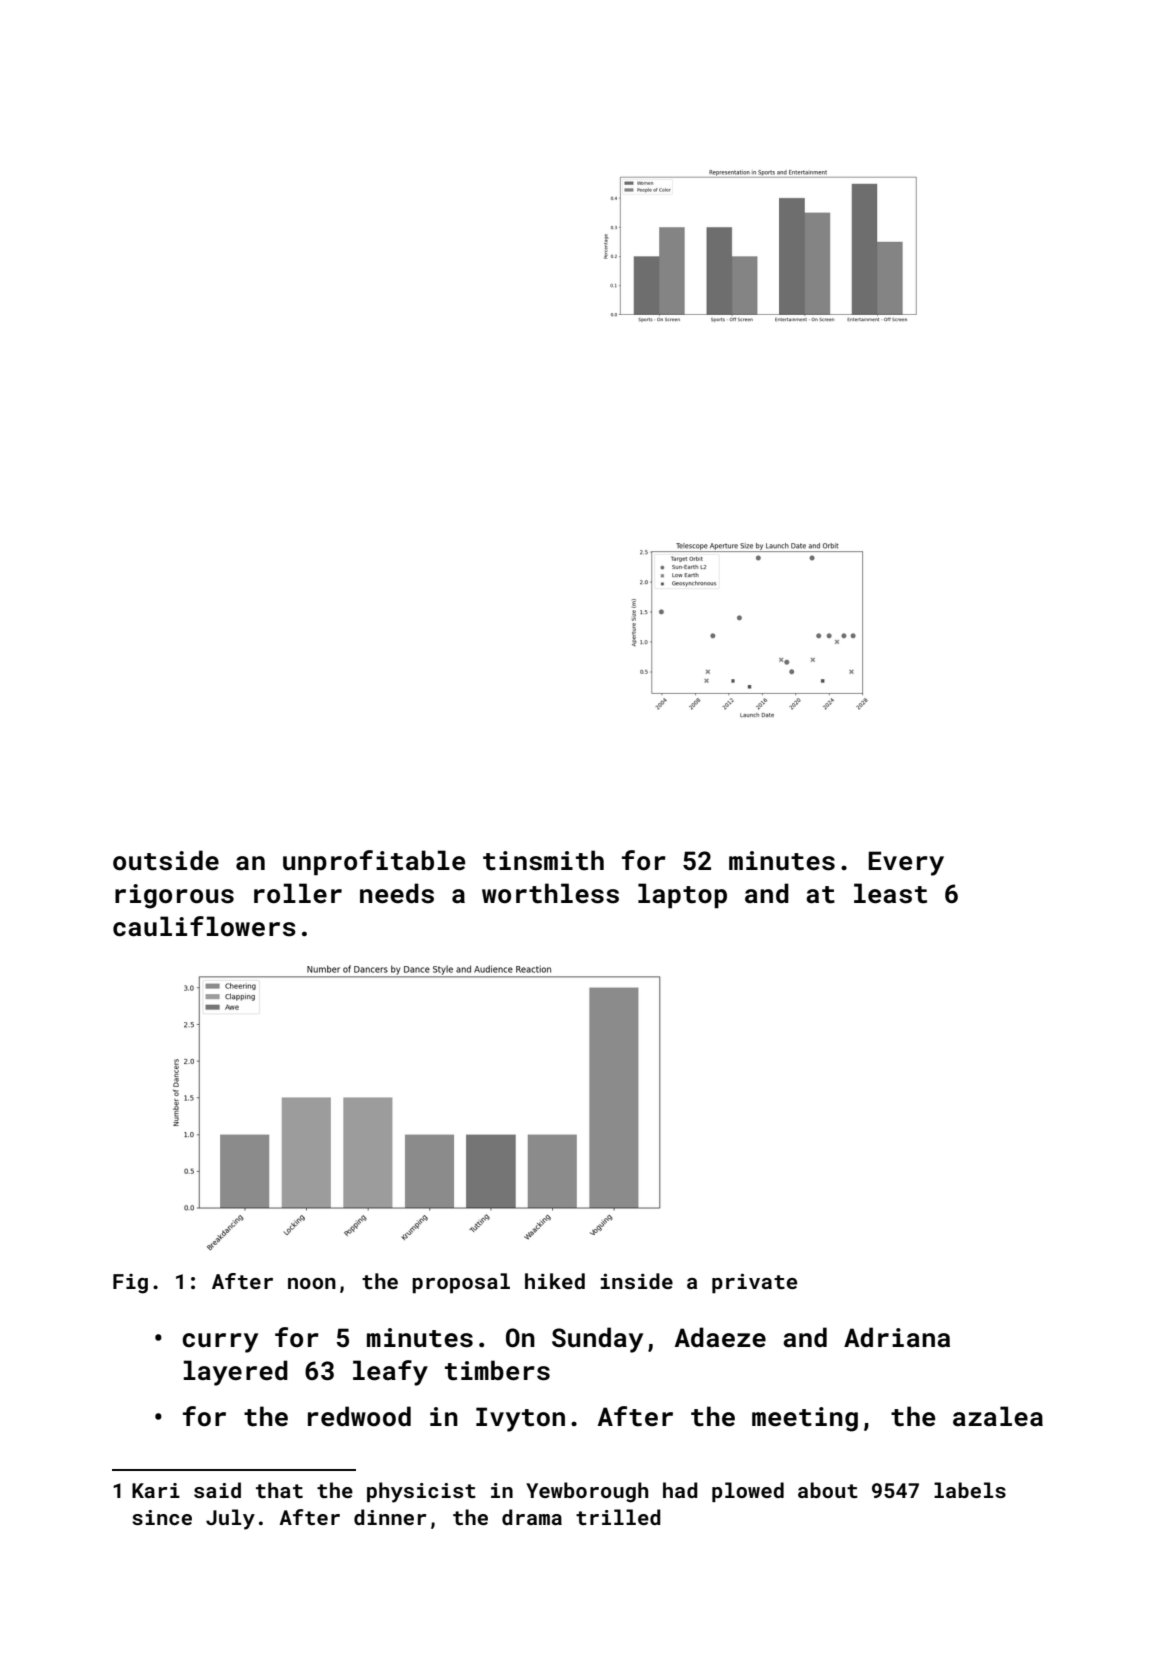  Describe the element at coordinates (890, 893) in the screenshot. I see `least` at that location.
